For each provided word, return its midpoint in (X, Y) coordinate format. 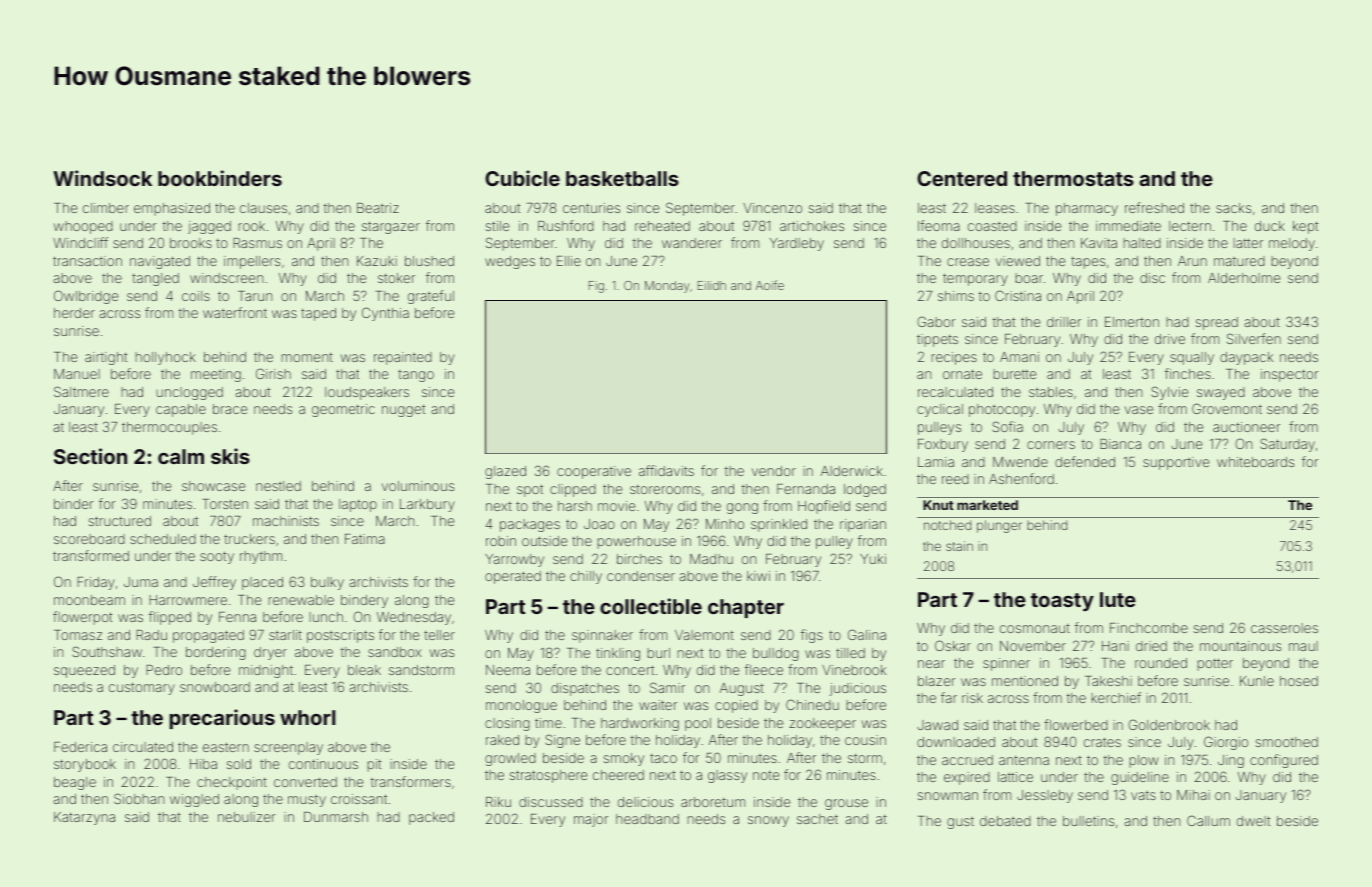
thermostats (1073, 178)
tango (416, 375)
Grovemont (1227, 408)
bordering (216, 653)
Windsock (102, 178)
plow (1144, 761)
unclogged (190, 393)
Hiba (203, 764)
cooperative (594, 472)
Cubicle (522, 178)
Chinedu (812, 704)
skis (230, 456)
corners (1051, 445)
